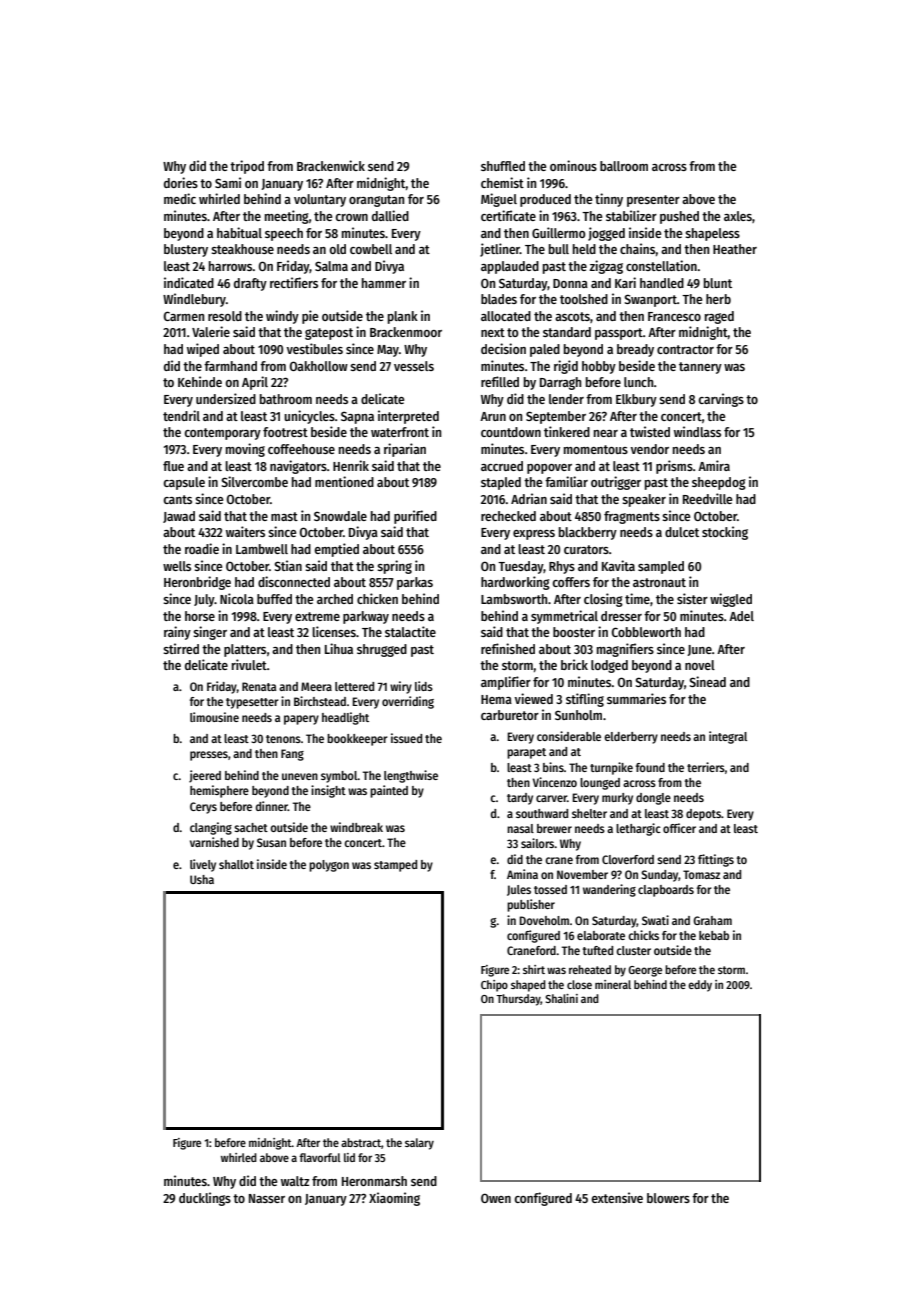 The image size is (924, 1311). I want to click on Chipo, so click(494, 986).
